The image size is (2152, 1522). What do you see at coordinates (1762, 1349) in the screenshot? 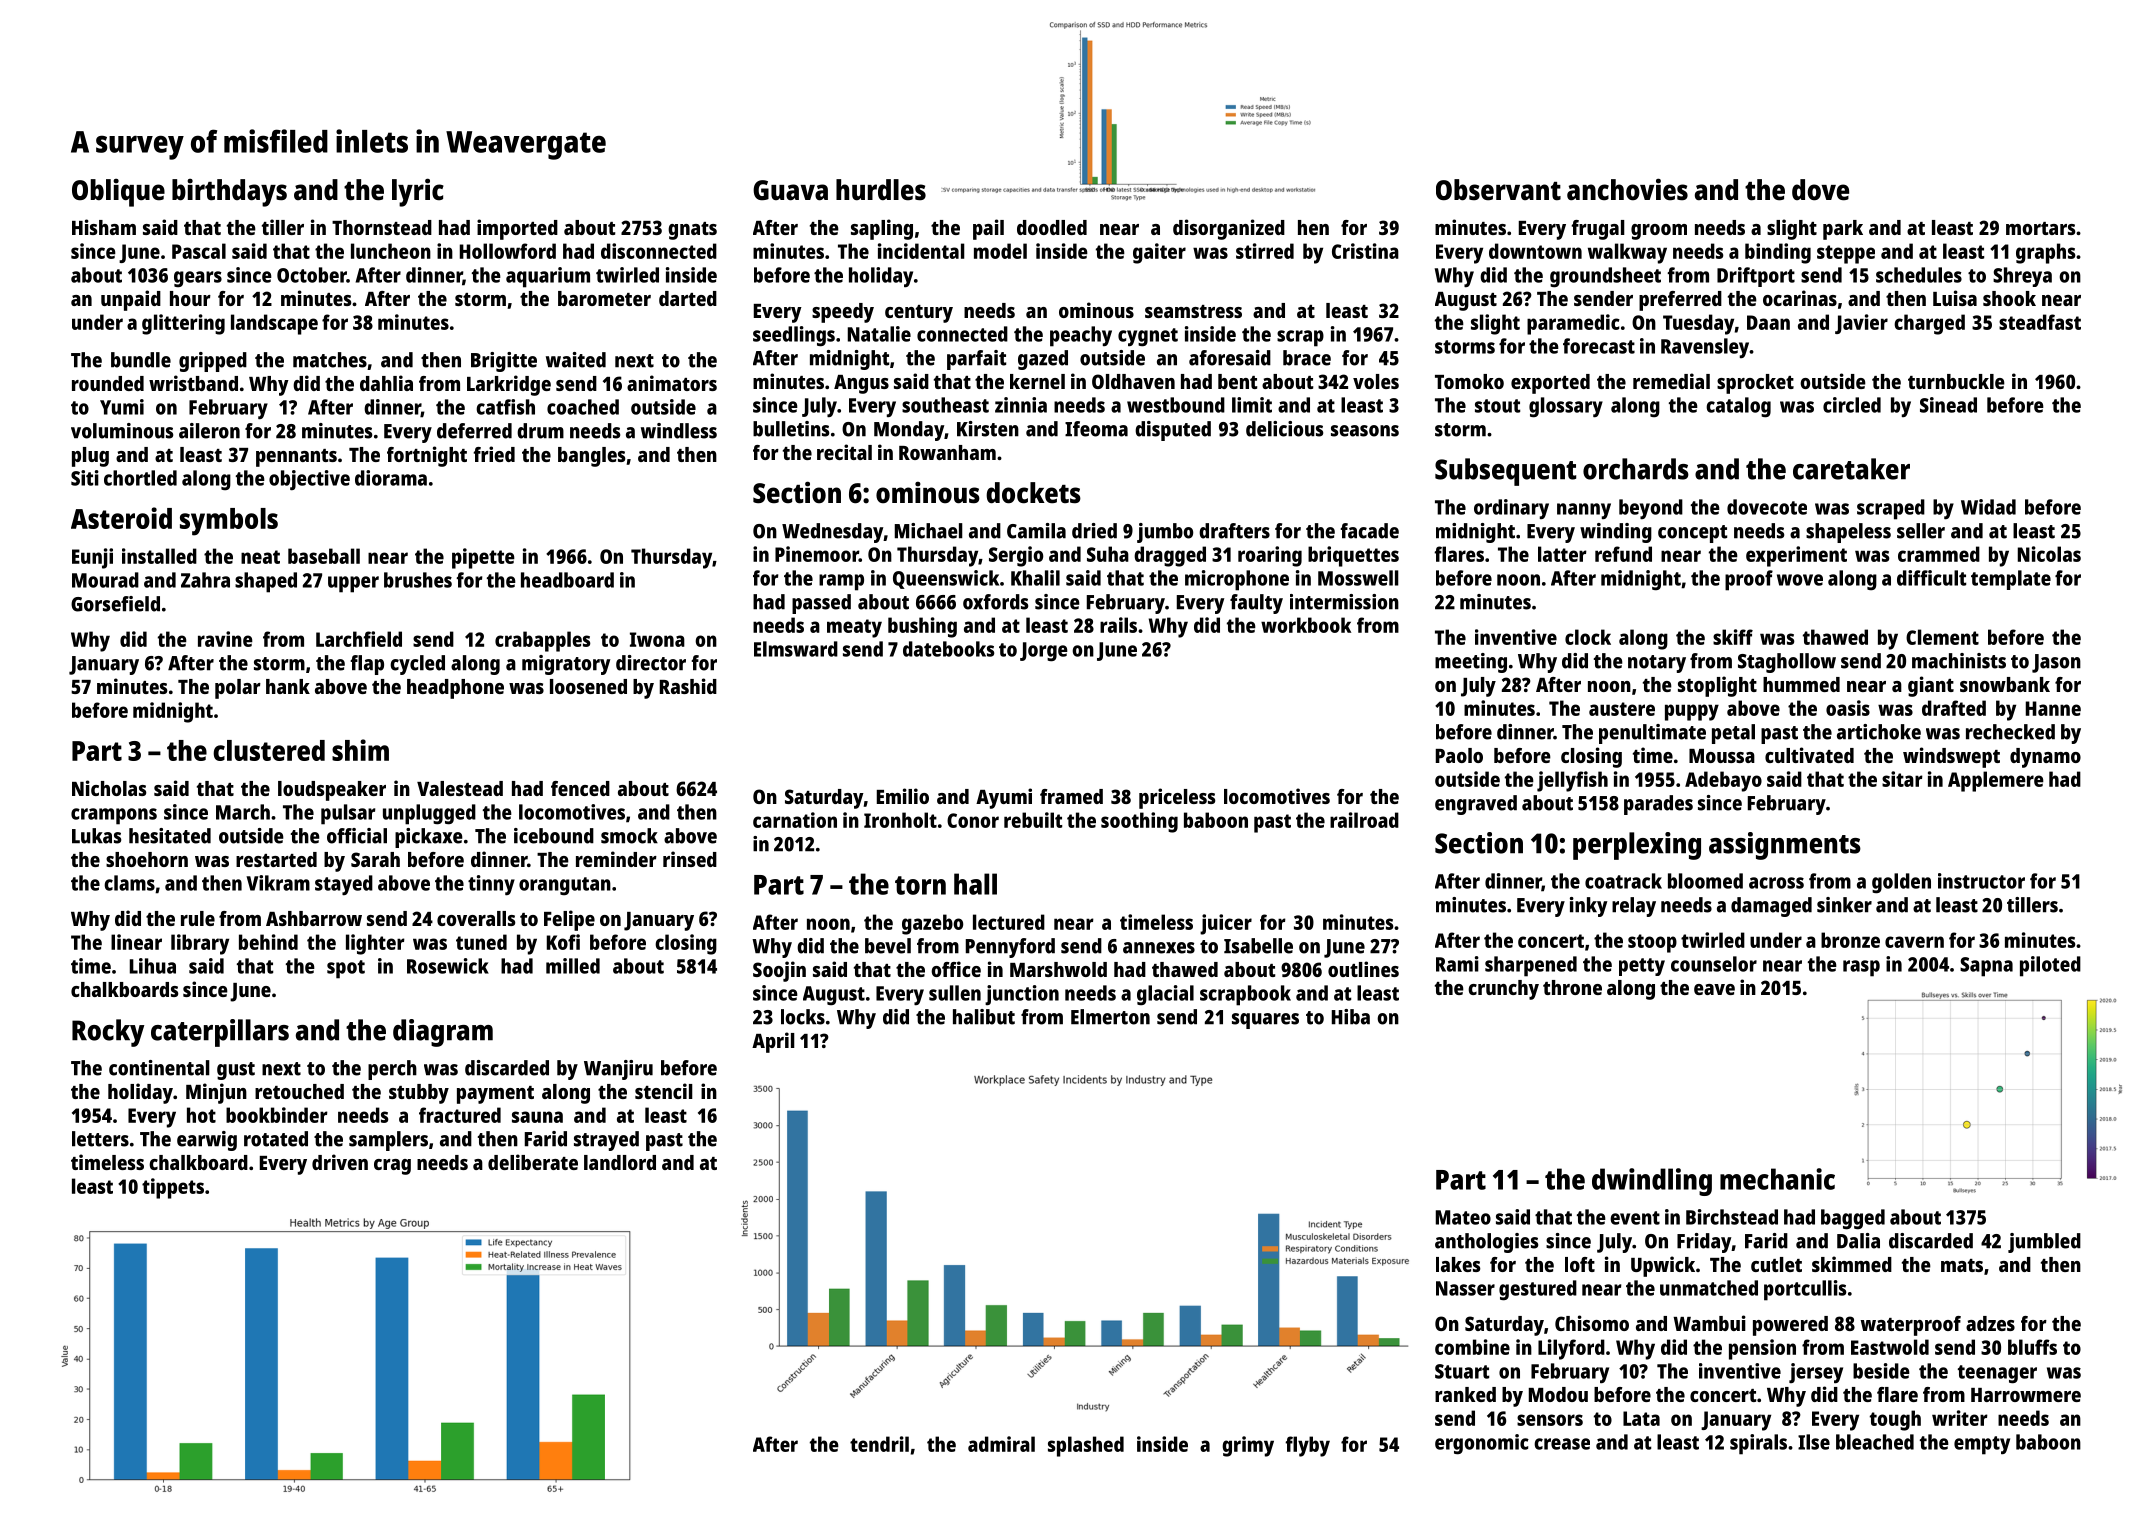
I see `pension` at bounding box center [1762, 1349].
